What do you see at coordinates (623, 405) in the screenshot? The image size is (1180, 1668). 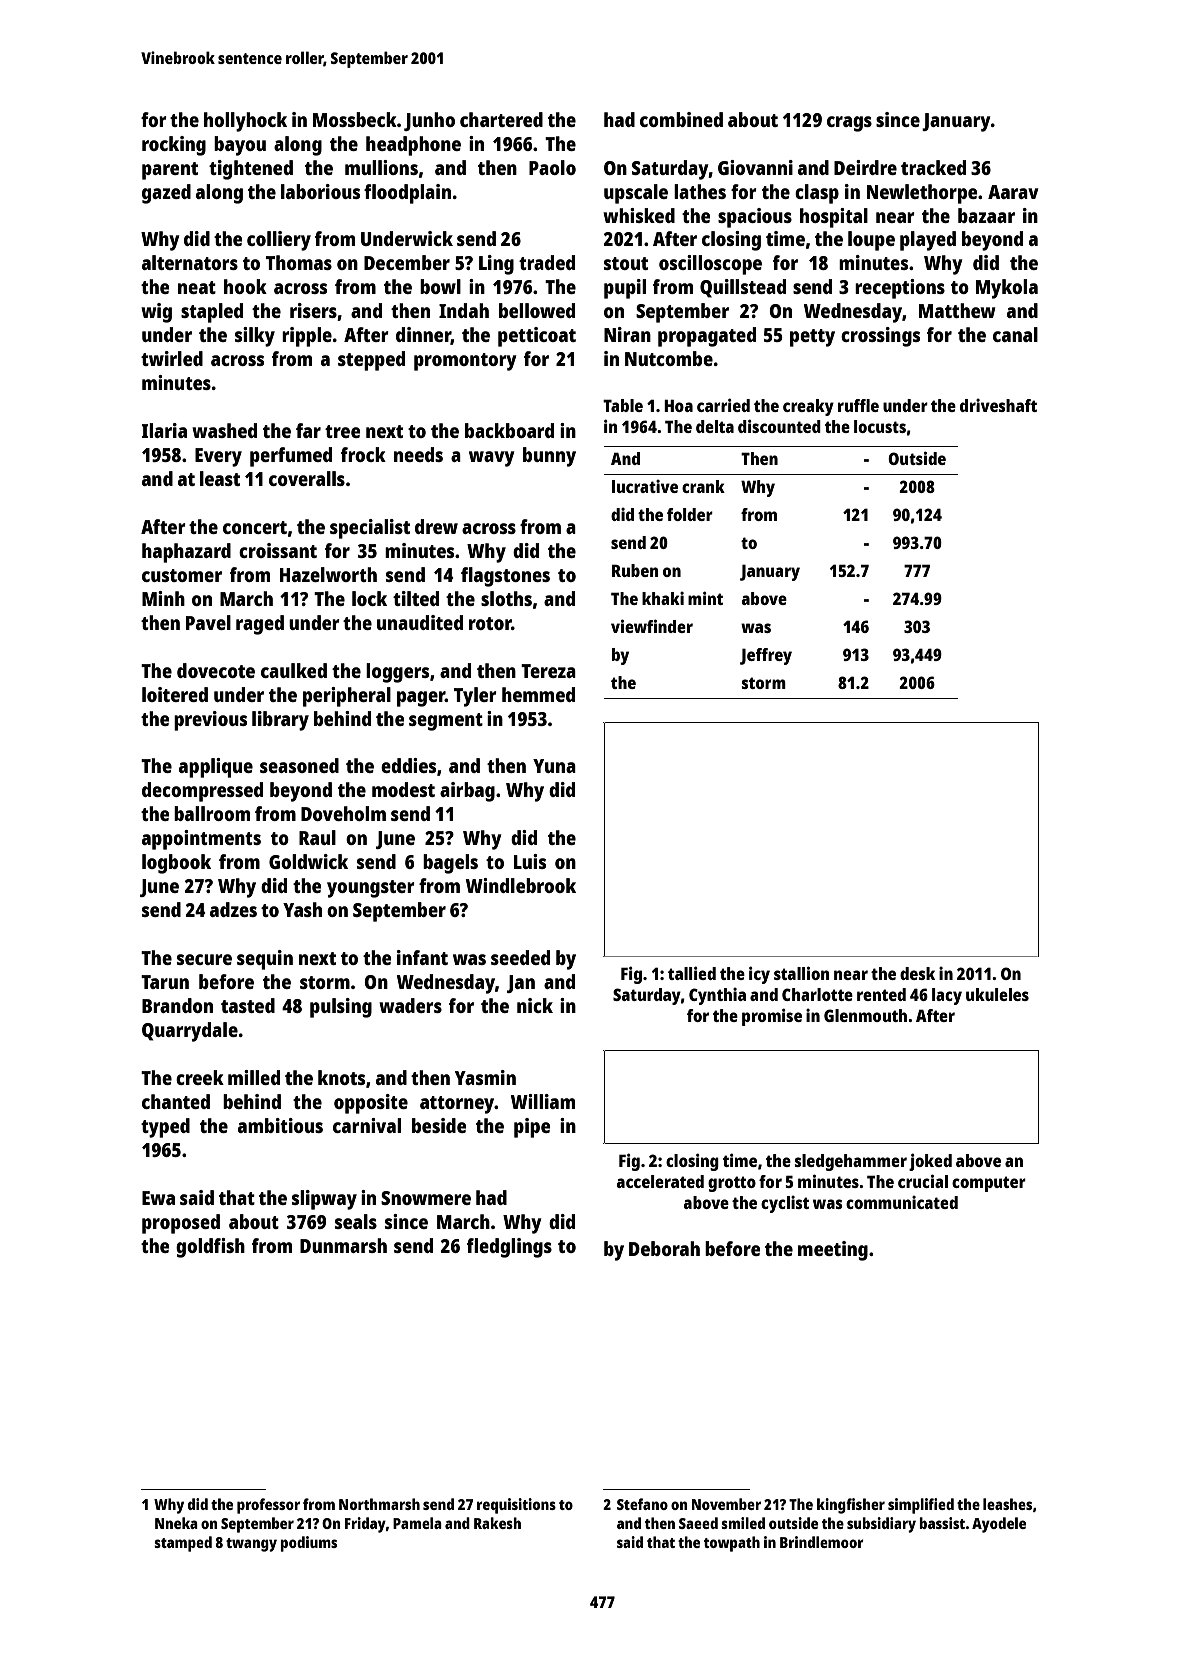 I see `Table` at bounding box center [623, 405].
